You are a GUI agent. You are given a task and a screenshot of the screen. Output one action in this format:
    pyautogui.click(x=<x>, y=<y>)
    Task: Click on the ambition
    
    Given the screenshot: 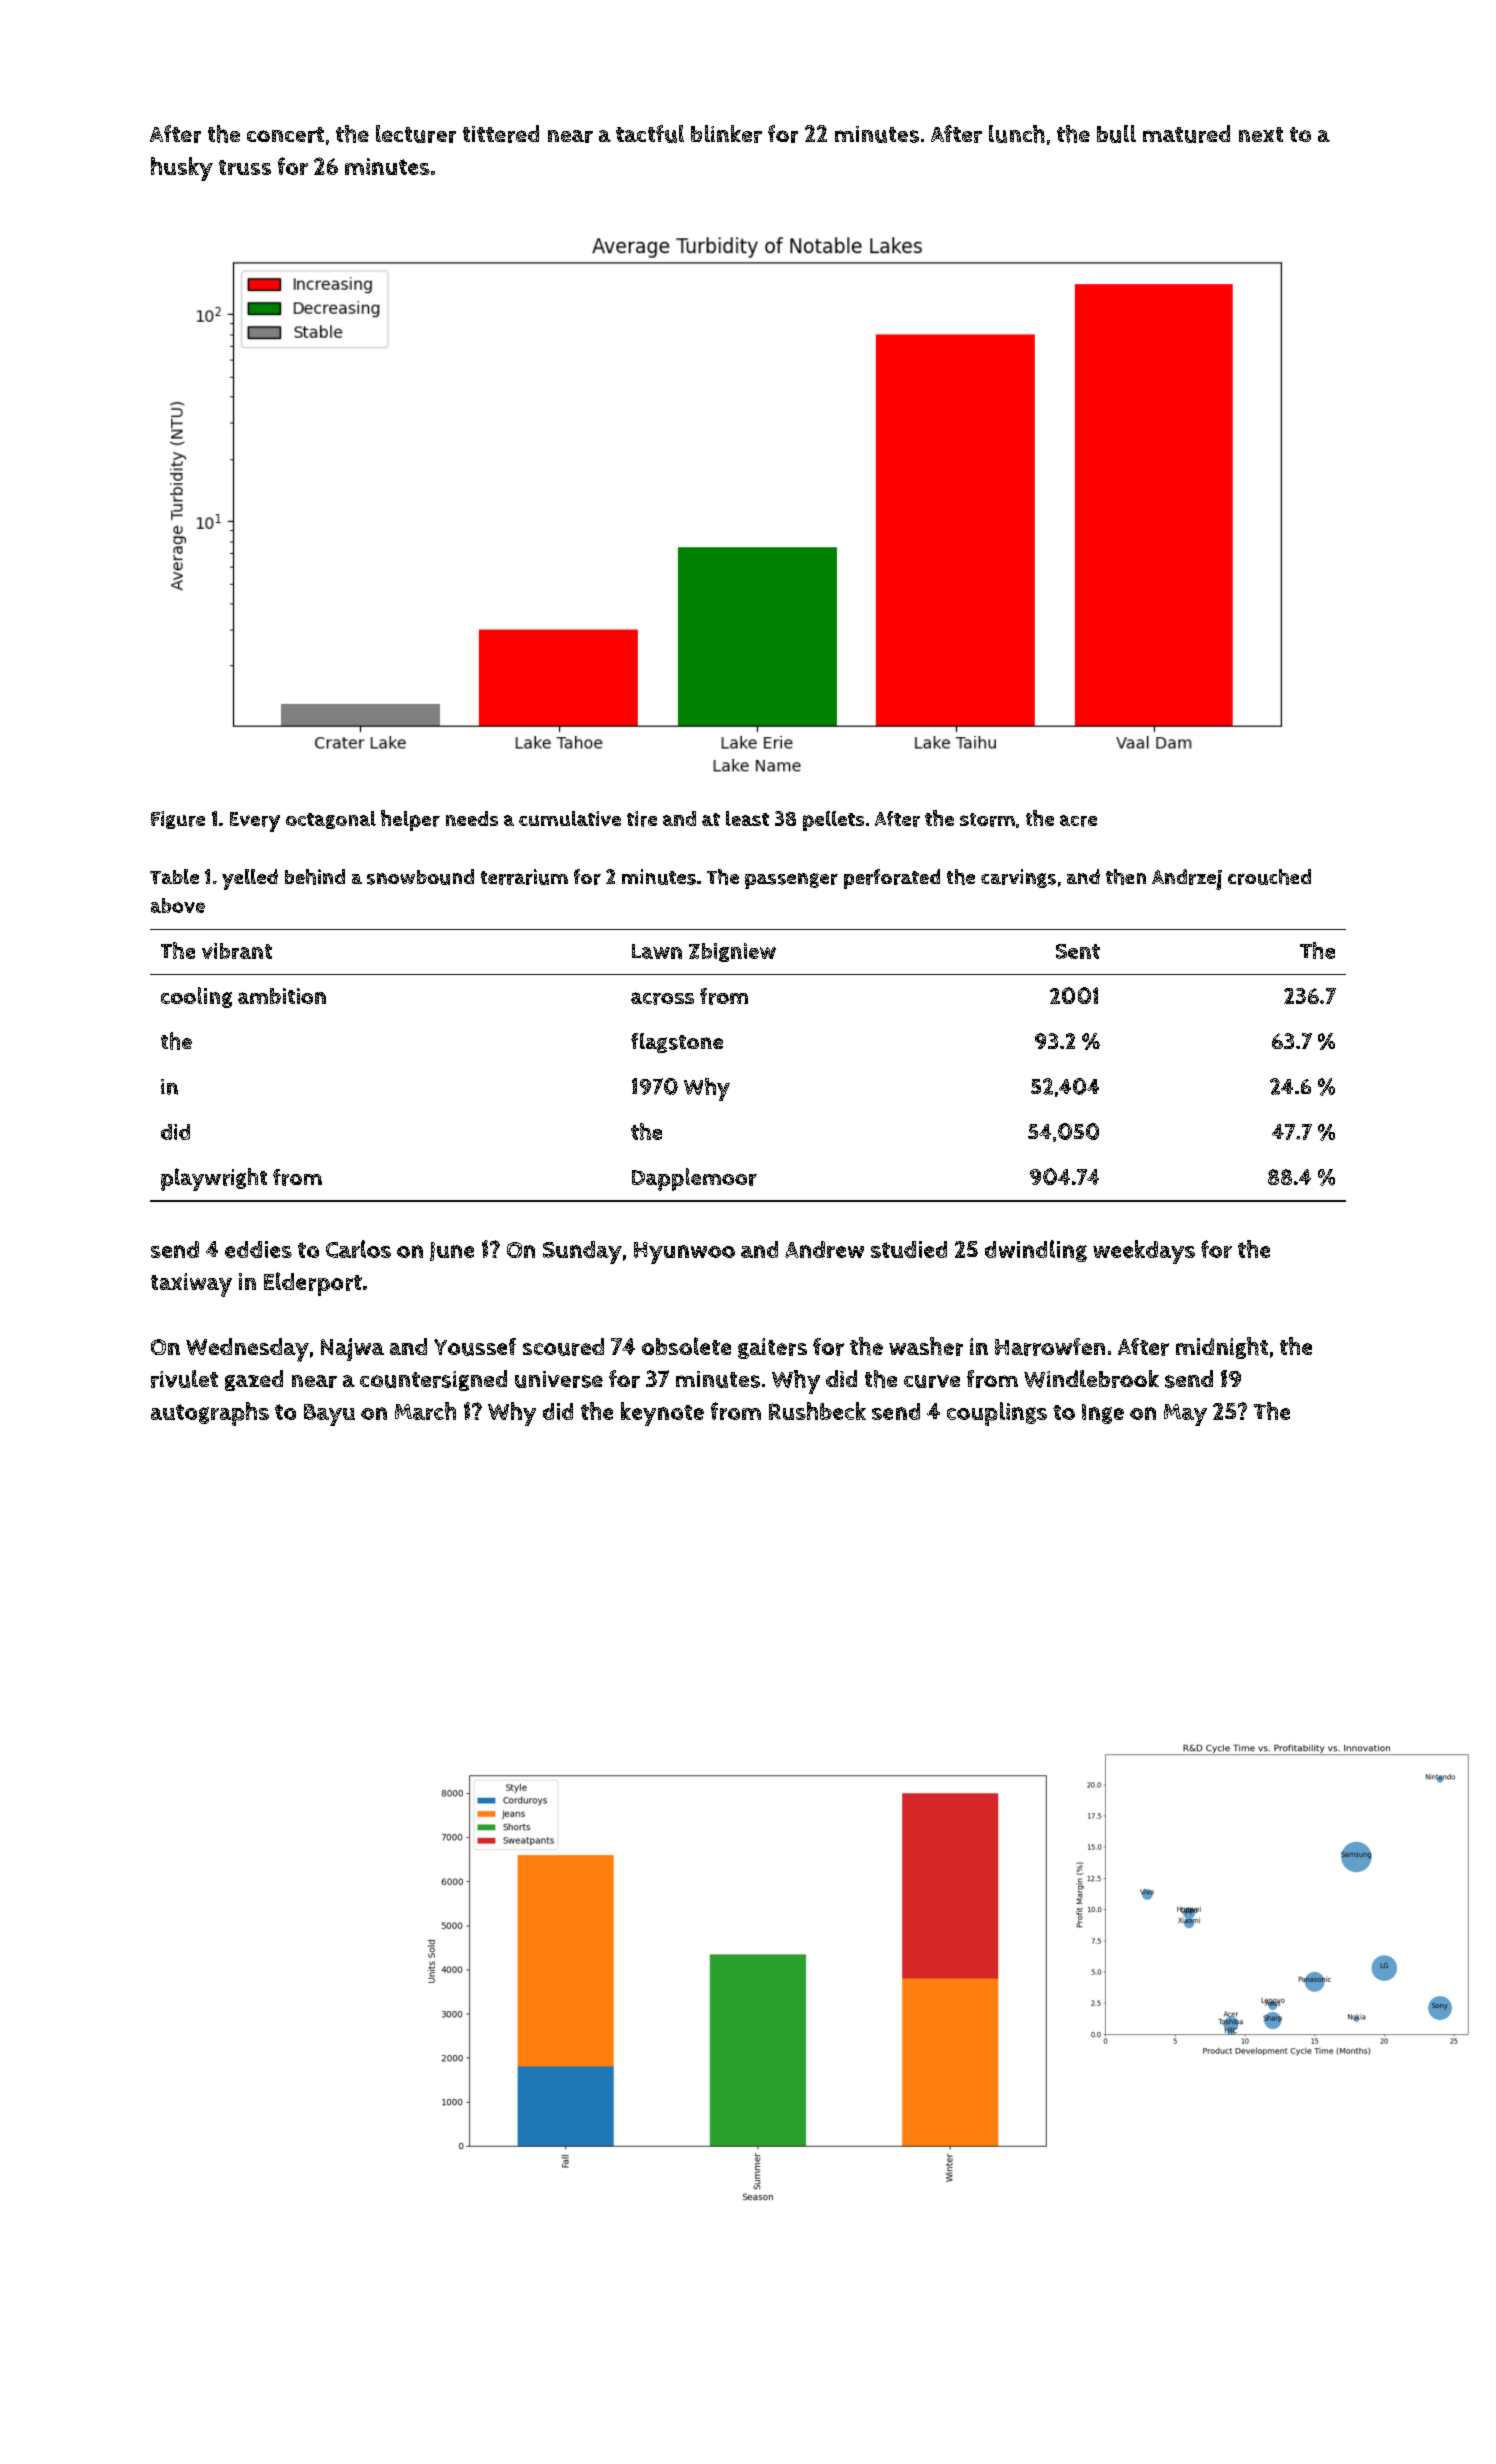 What is the action you would take?
    pyautogui.click(x=282, y=996)
